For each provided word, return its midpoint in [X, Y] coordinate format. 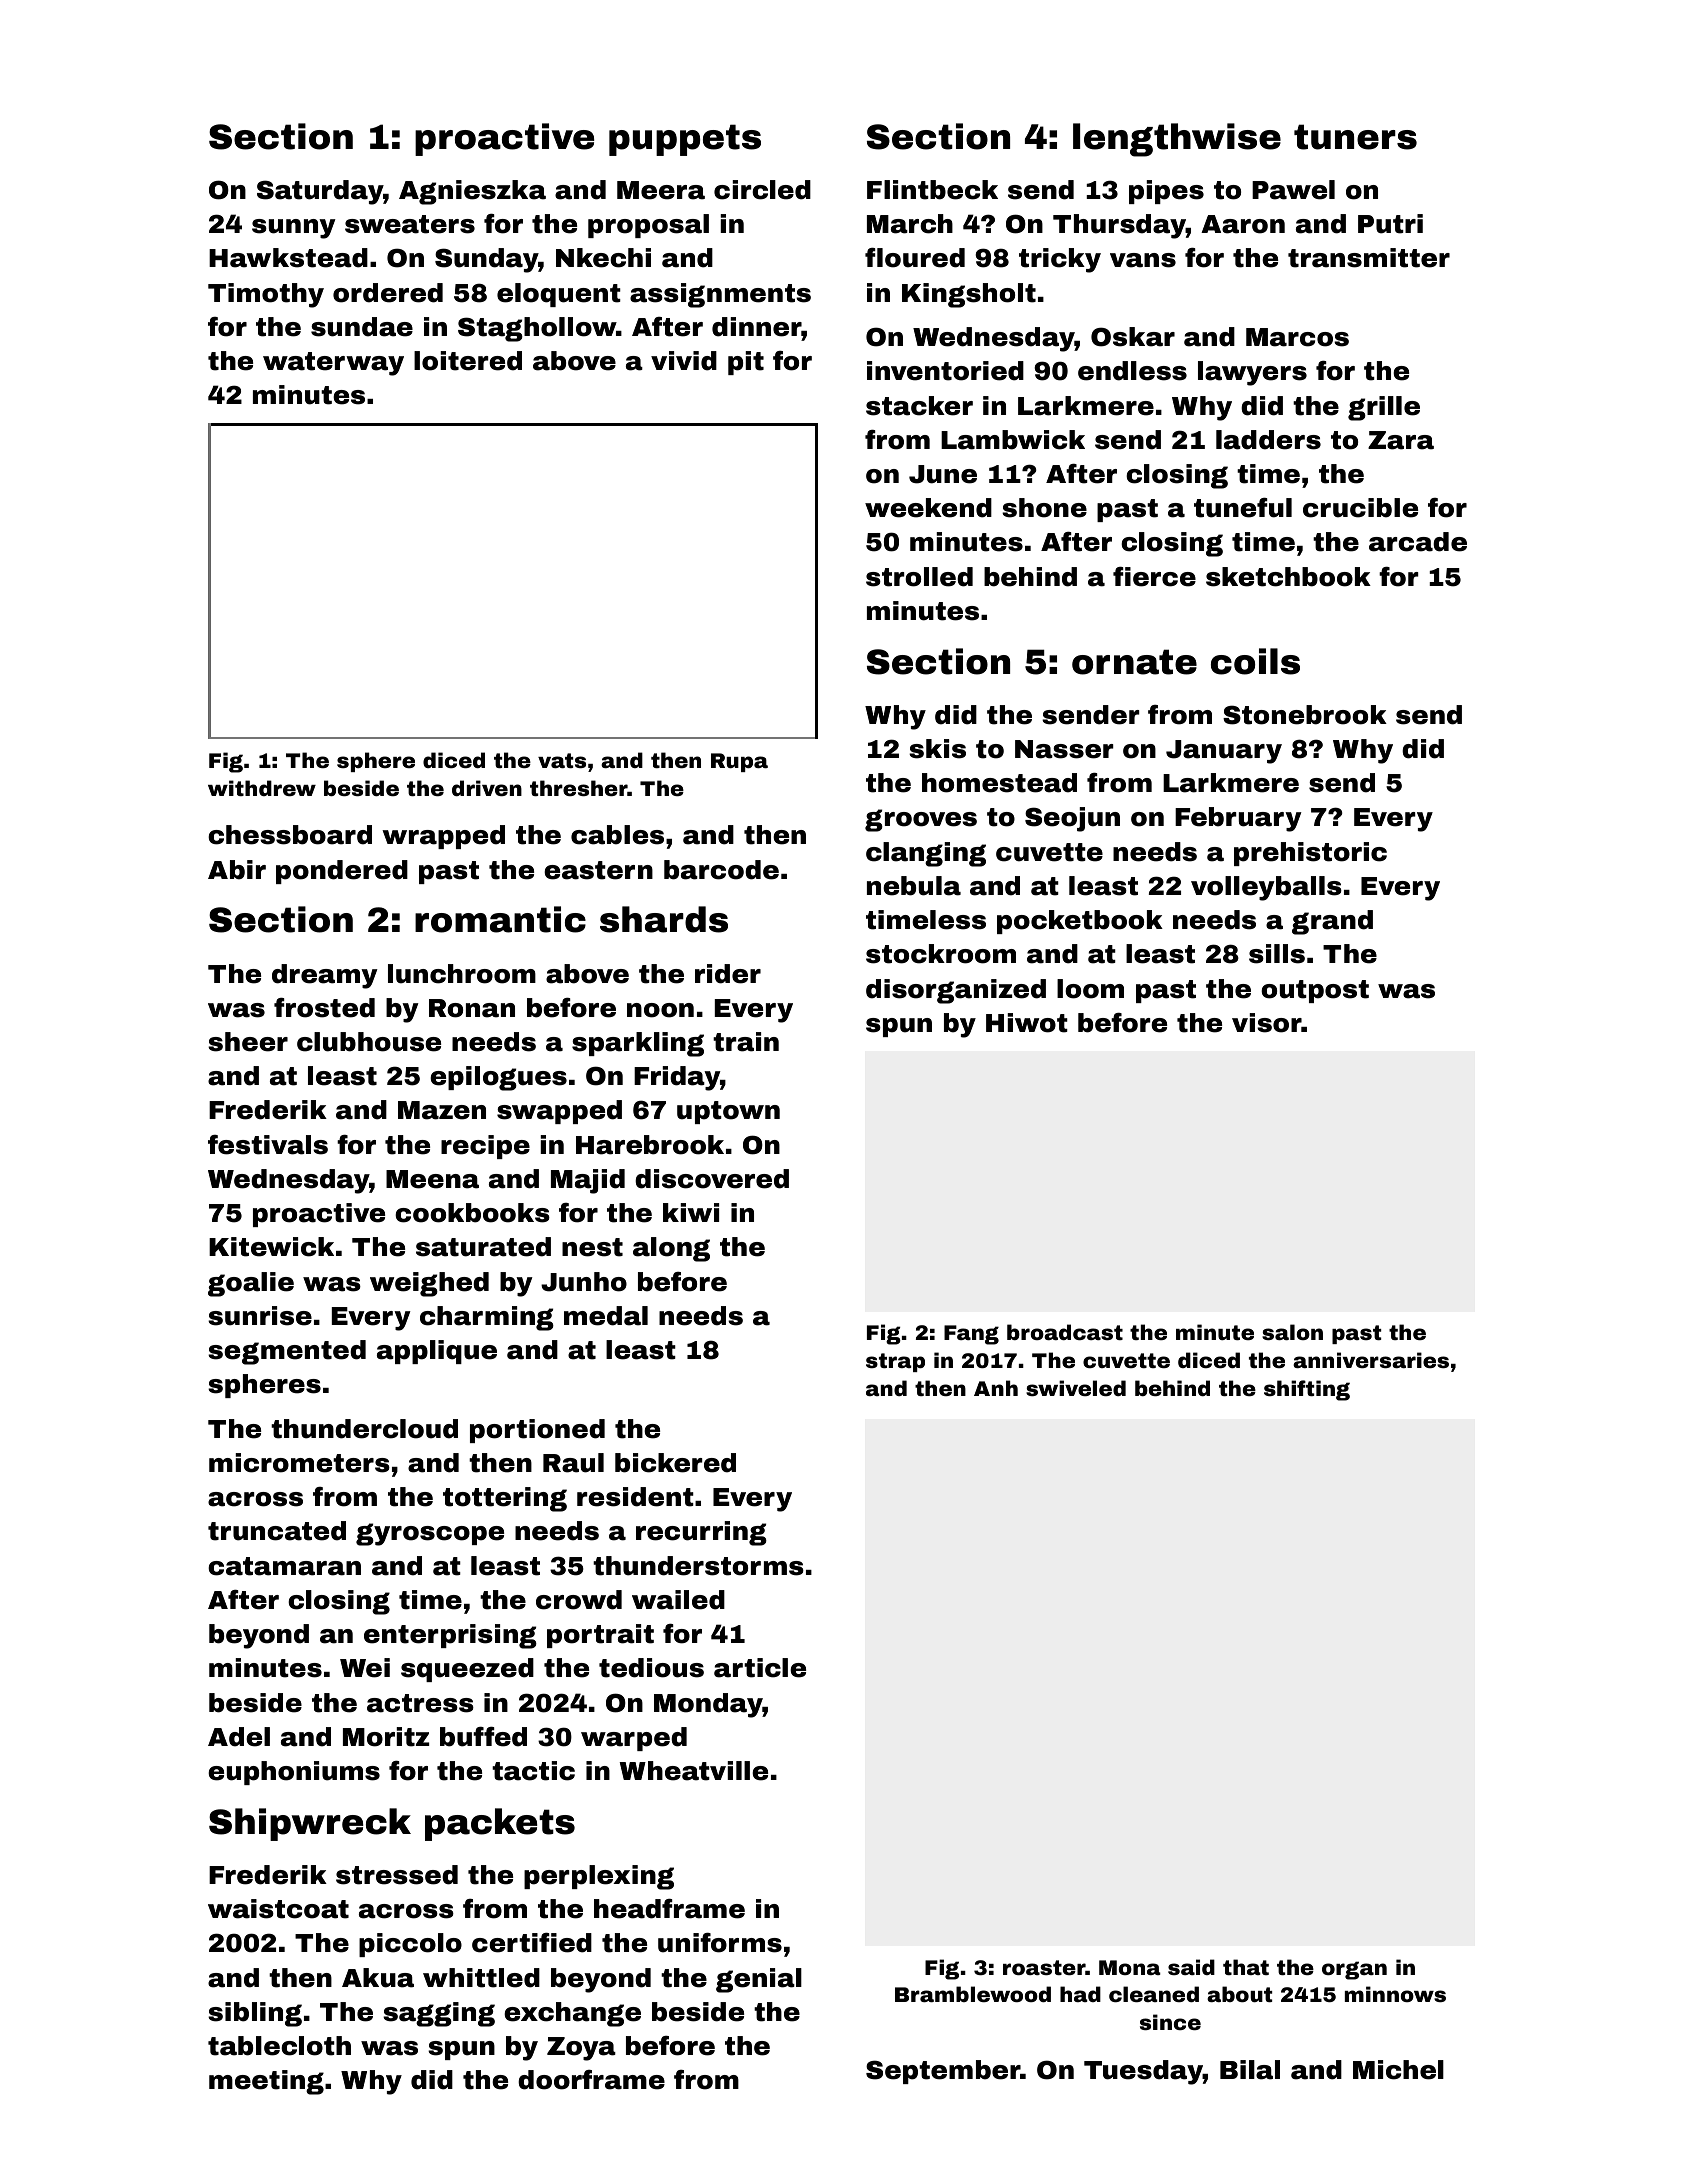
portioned [537, 1431]
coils [1255, 661]
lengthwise [1177, 140]
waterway [333, 364]
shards [664, 919]
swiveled [1076, 1388]
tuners [1355, 137]
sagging [439, 2014]
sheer [248, 1042]
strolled [919, 577]
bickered [675, 1463]
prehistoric [1310, 854]
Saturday [320, 192]
